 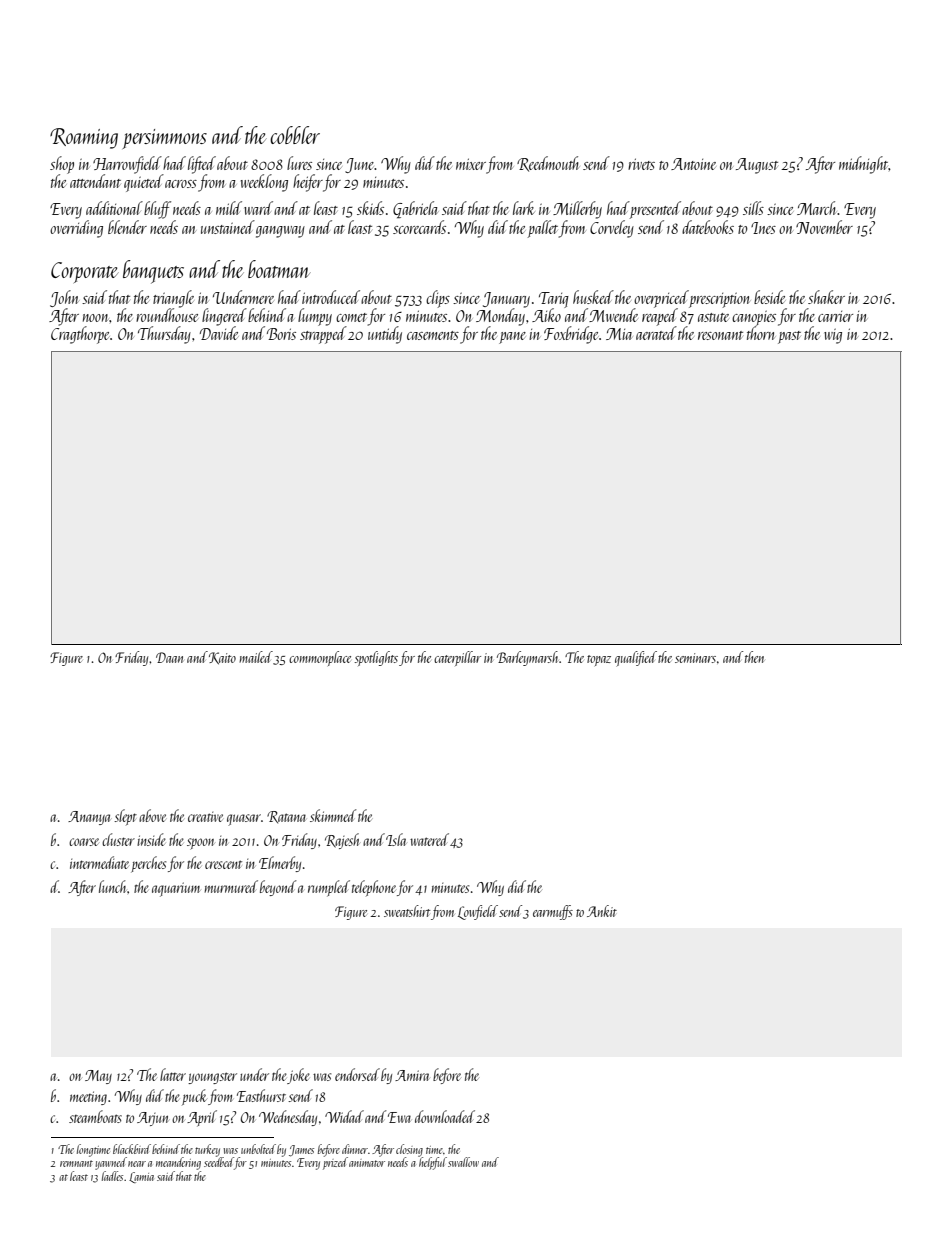 What do you see at coordinates (457, 658) in the document?
I see `caterpillar` at bounding box center [457, 658].
